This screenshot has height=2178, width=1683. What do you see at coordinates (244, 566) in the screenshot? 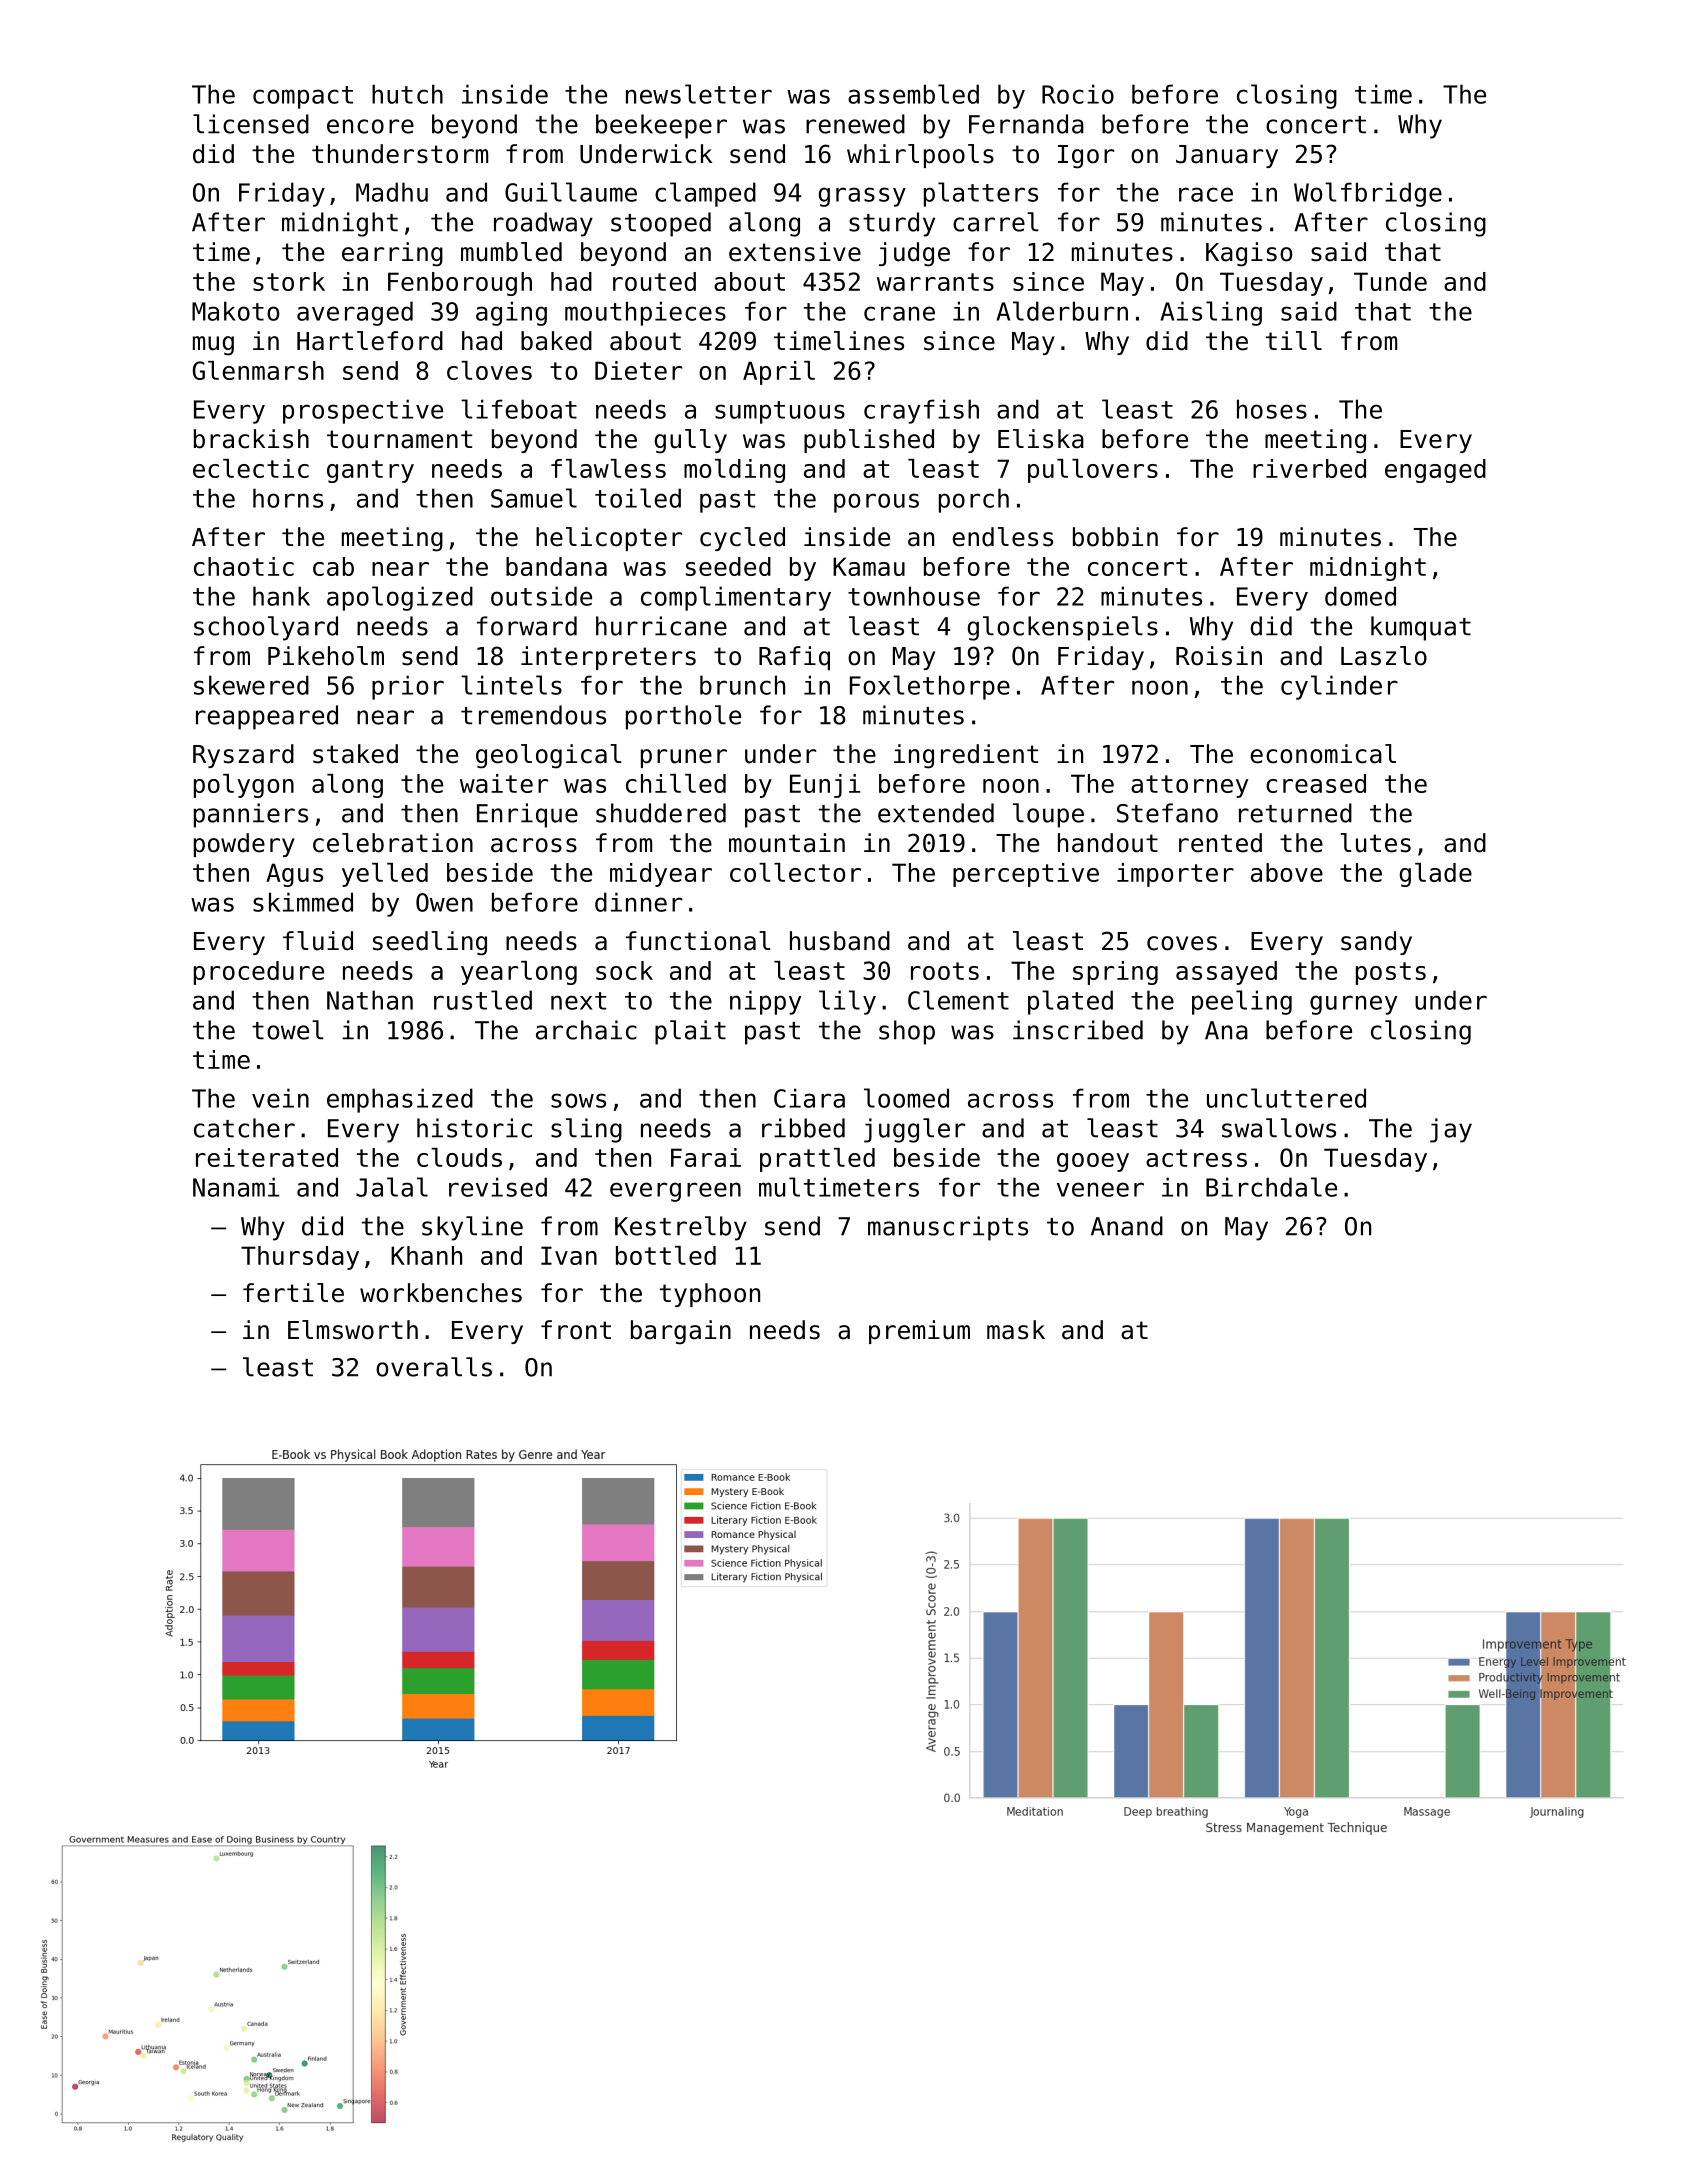
I see `chaotic` at bounding box center [244, 566].
